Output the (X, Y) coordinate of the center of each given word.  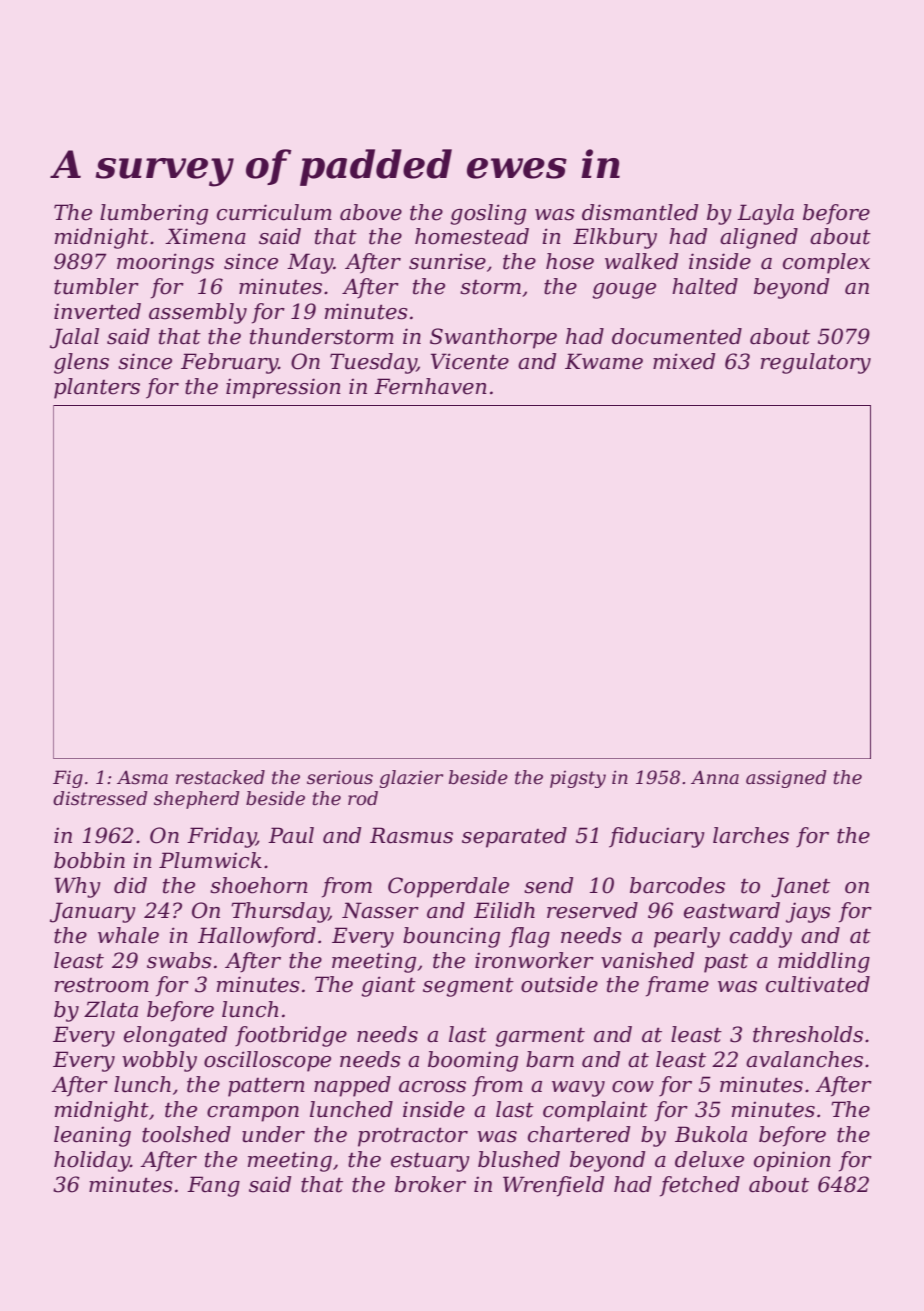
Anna (715, 777)
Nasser (380, 910)
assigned (786, 779)
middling (824, 962)
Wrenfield (553, 1186)
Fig (68, 779)
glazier (411, 779)
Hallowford (257, 937)
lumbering (154, 214)
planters (97, 388)
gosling (488, 214)
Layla (765, 214)
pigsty (578, 779)
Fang (213, 1186)
